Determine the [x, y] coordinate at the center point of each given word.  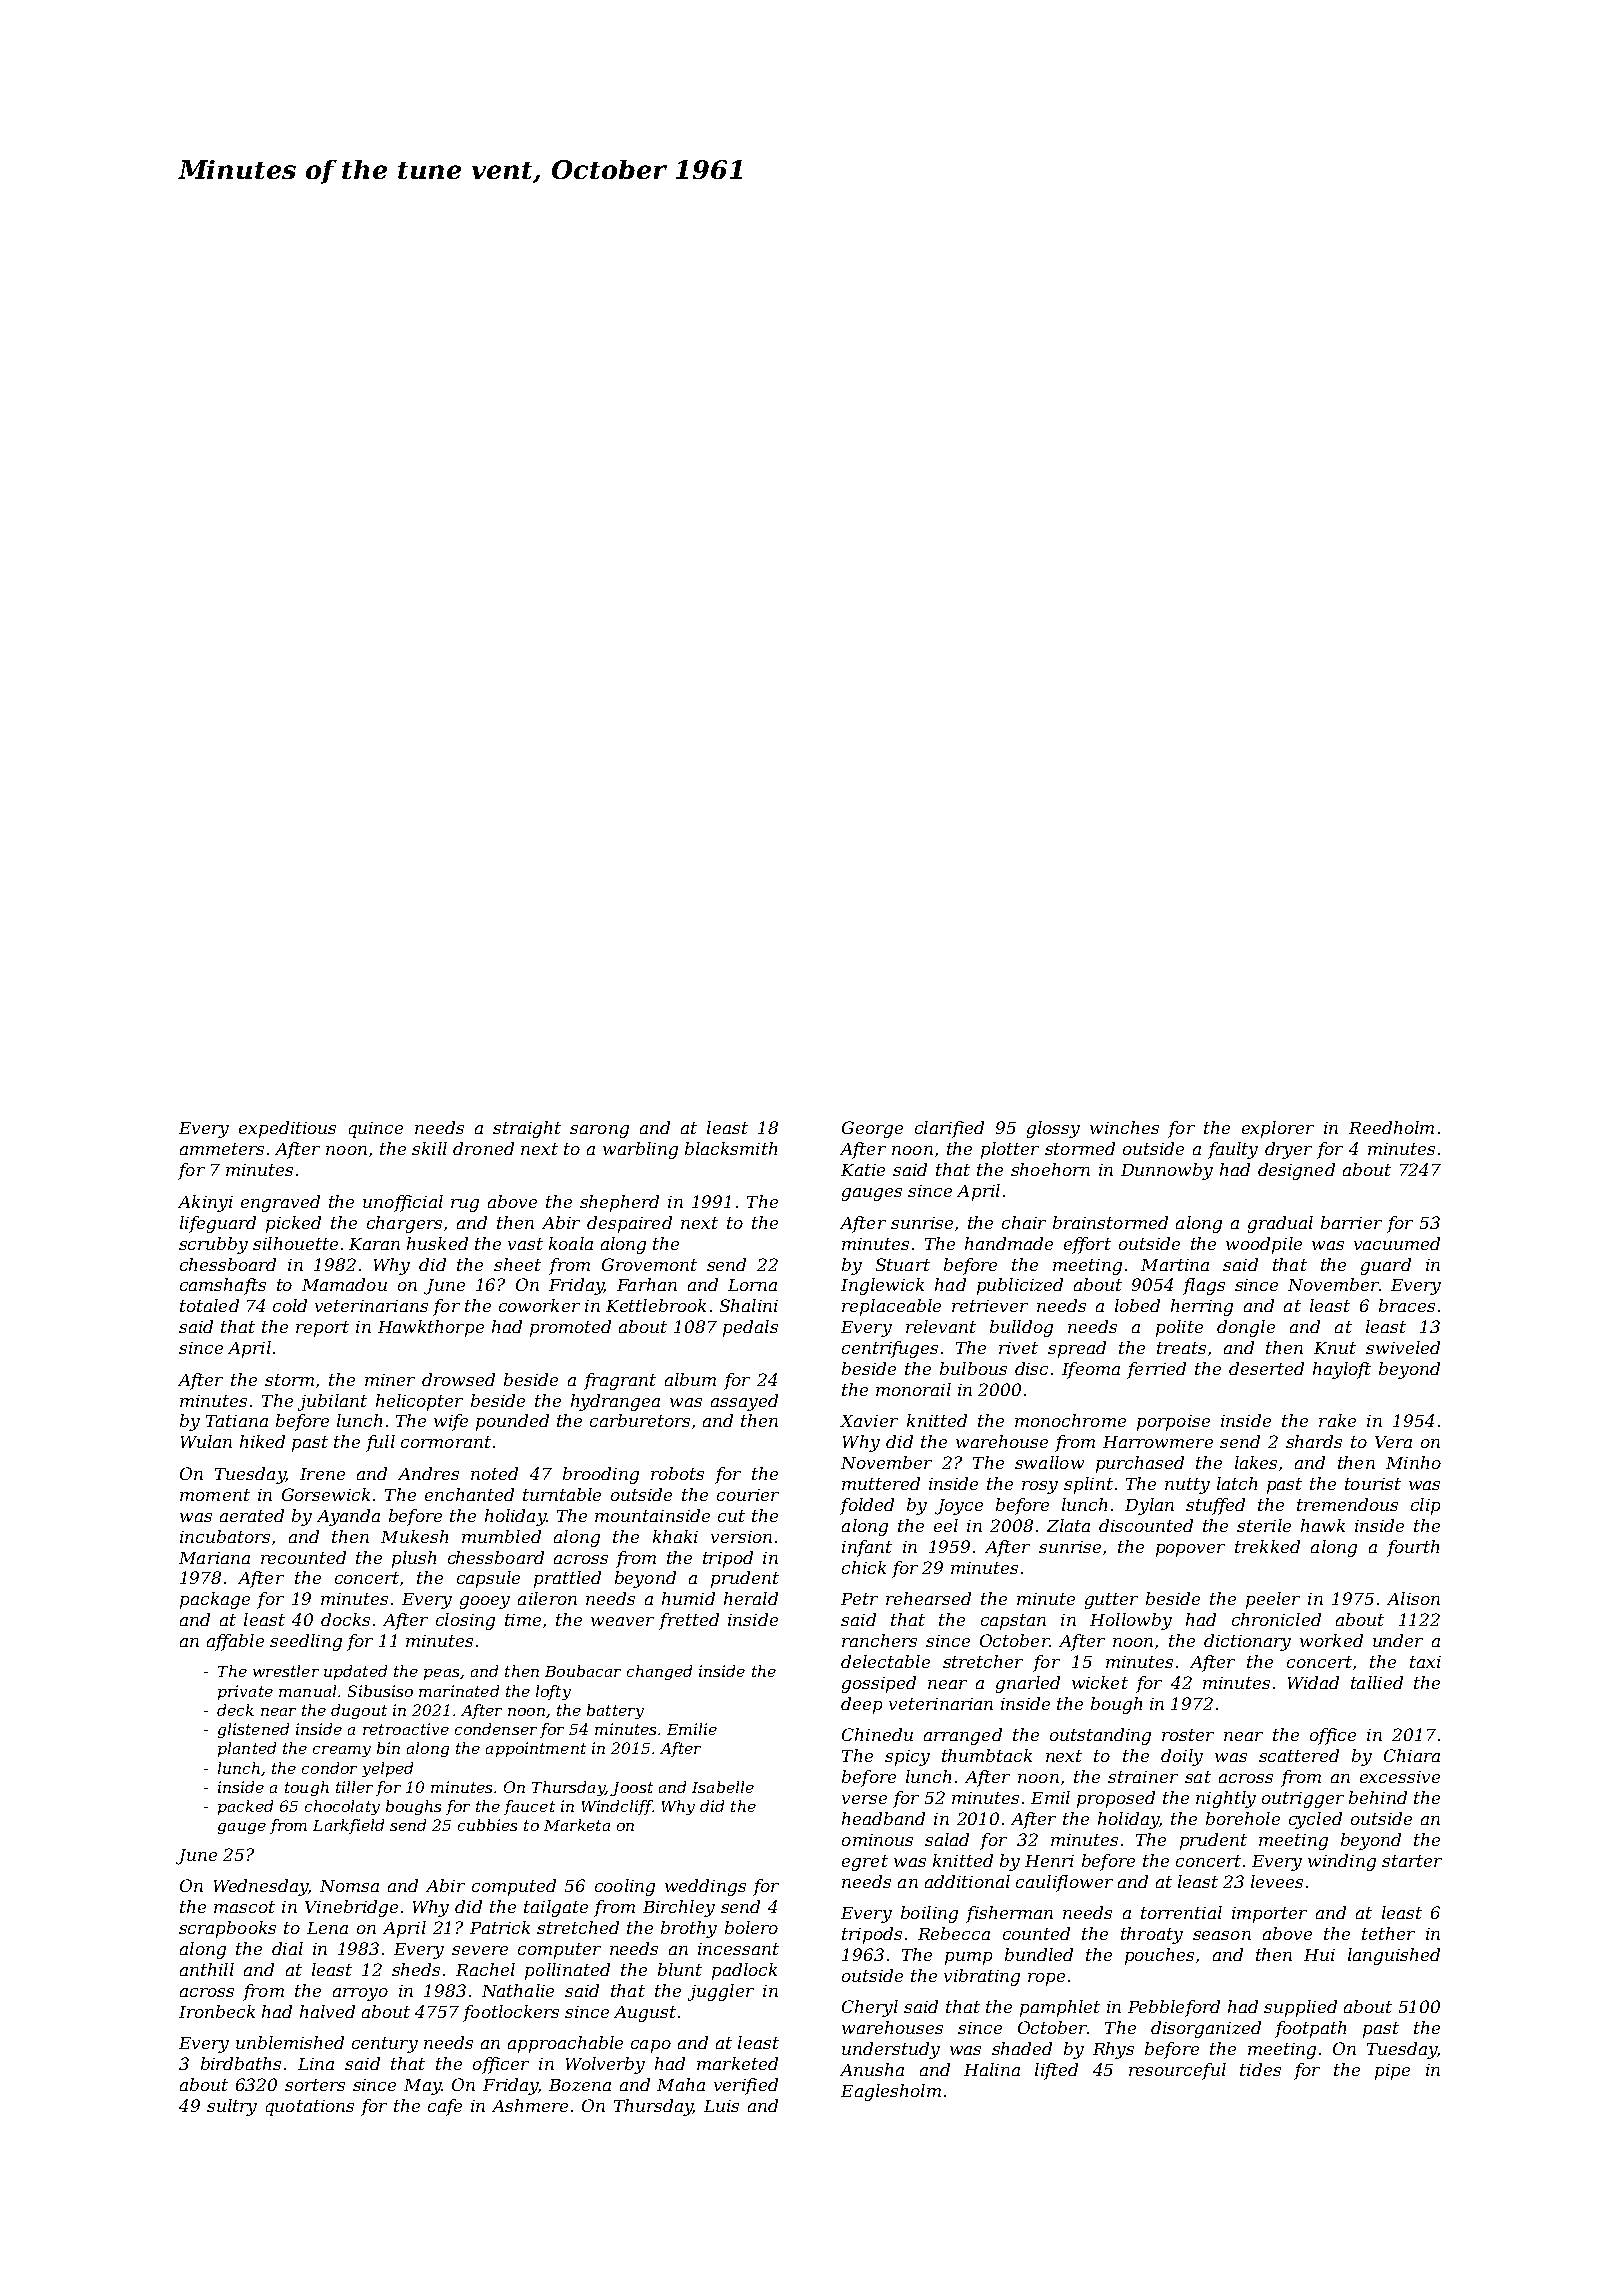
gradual [1280, 1224]
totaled [209, 1305]
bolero [751, 1927]
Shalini [749, 1305]
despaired [629, 1224]
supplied [1300, 2008]
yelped [387, 1769]
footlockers [511, 2013]
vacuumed [1397, 1243]
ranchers [879, 1640]
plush [414, 1559]
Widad [1313, 1682]
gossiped [879, 1684]
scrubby [213, 1245]
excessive [1400, 1777]
